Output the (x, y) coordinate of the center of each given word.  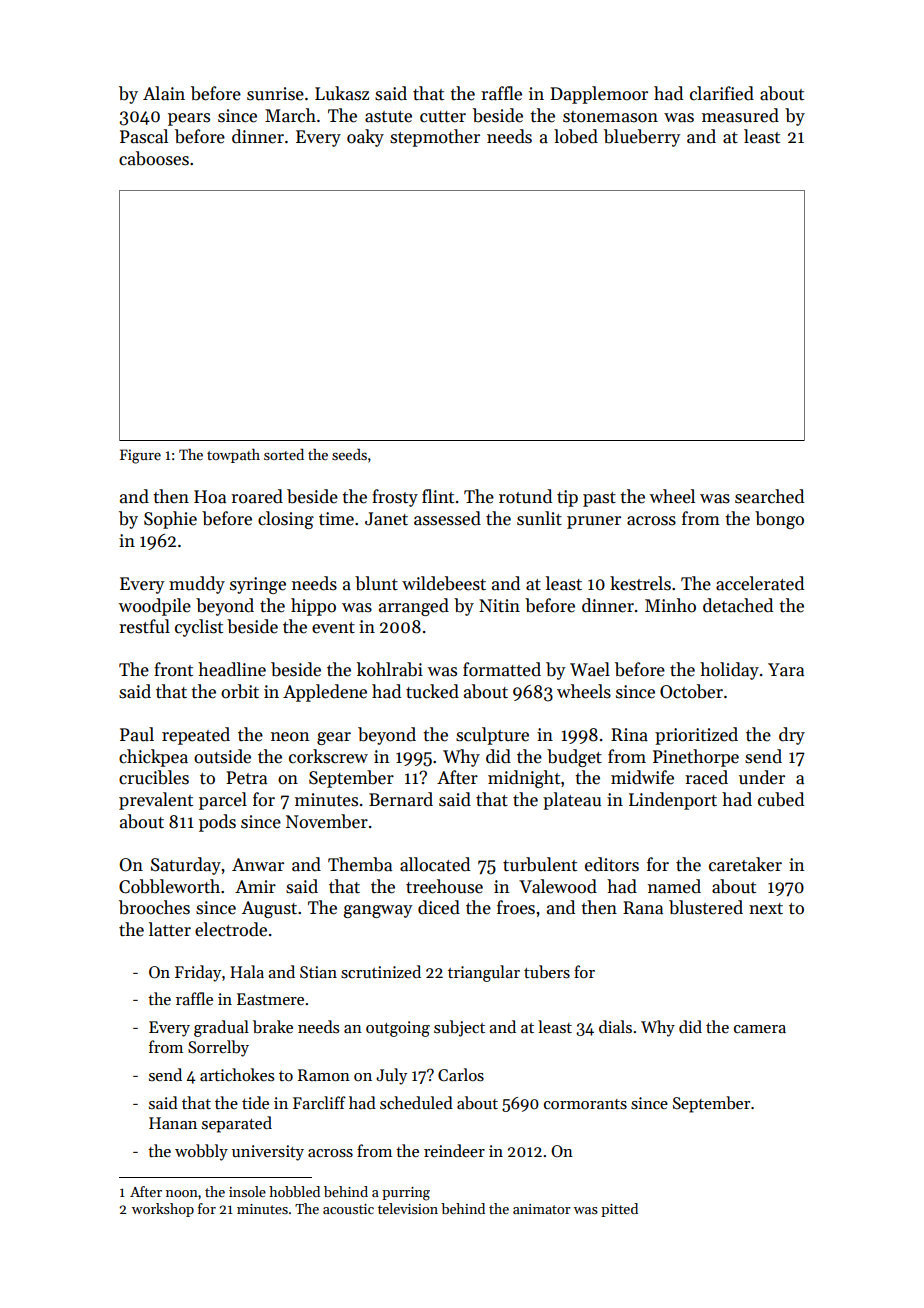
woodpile (154, 607)
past (599, 499)
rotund (525, 496)
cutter (443, 117)
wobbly (201, 1152)
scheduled (416, 1102)
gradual (221, 1028)
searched (769, 496)
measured (740, 115)
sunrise (275, 94)
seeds (349, 454)
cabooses (154, 158)
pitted (619, 1210)
